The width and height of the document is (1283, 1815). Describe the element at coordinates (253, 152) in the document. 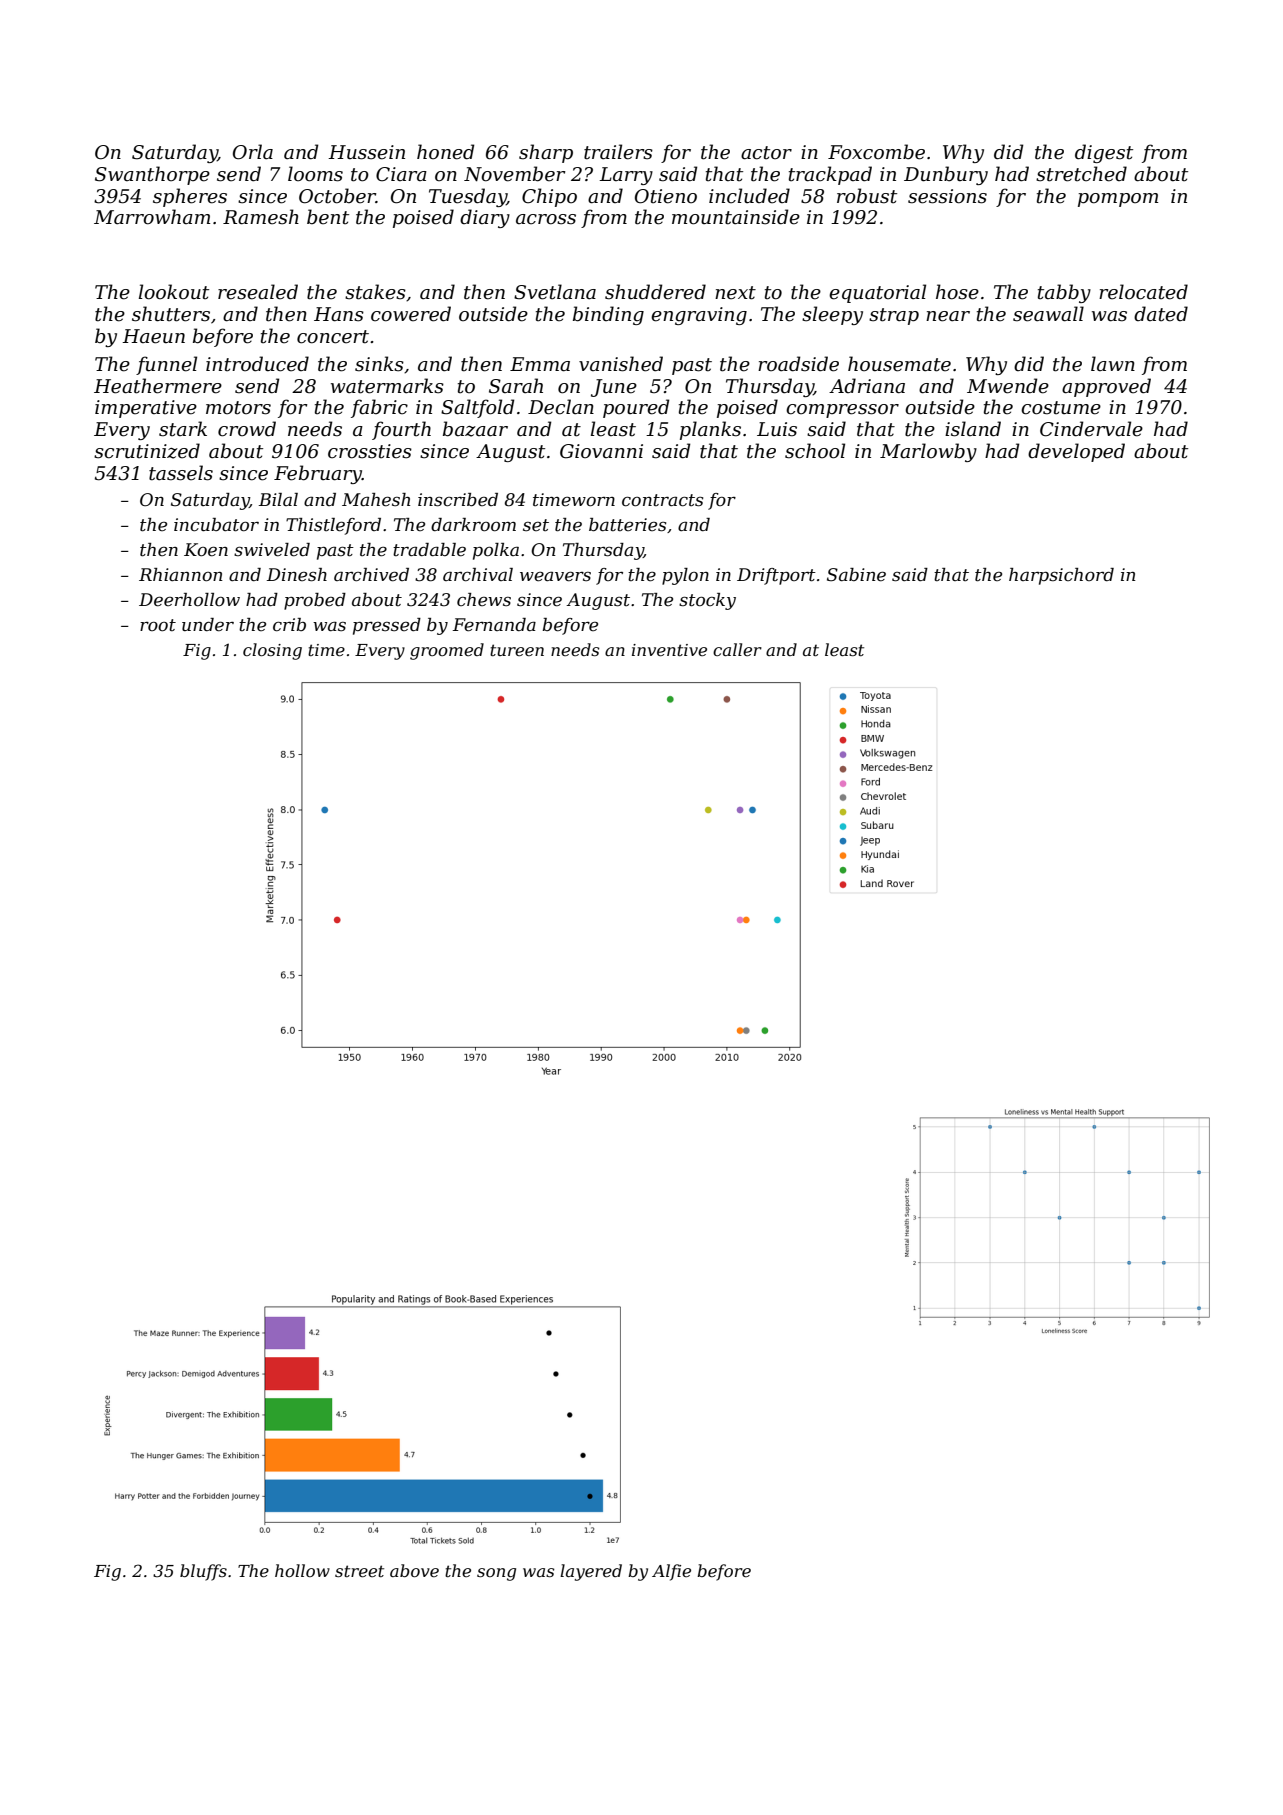

I see `Orla` at that location.
